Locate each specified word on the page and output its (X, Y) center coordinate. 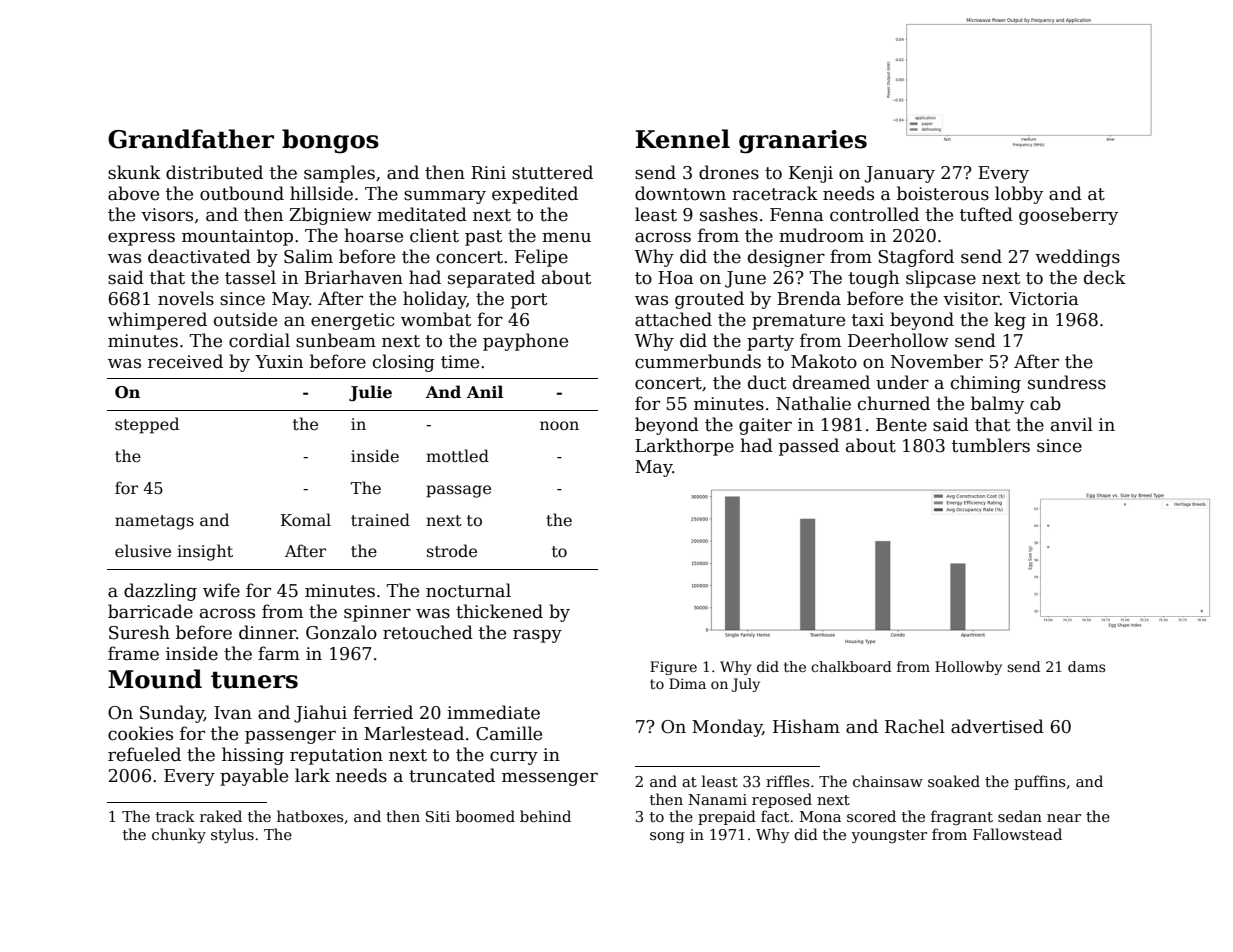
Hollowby (968, 668)
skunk (134, 172)
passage (458, 491)
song (667, 838)
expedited (535, 195)
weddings (1077, 258)
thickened (499, 611)
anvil (1072, 424)
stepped (147, 425)
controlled (874, 214)
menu (566, 237)
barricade (150, 611)
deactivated (199, 256)
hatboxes (310, 816)
